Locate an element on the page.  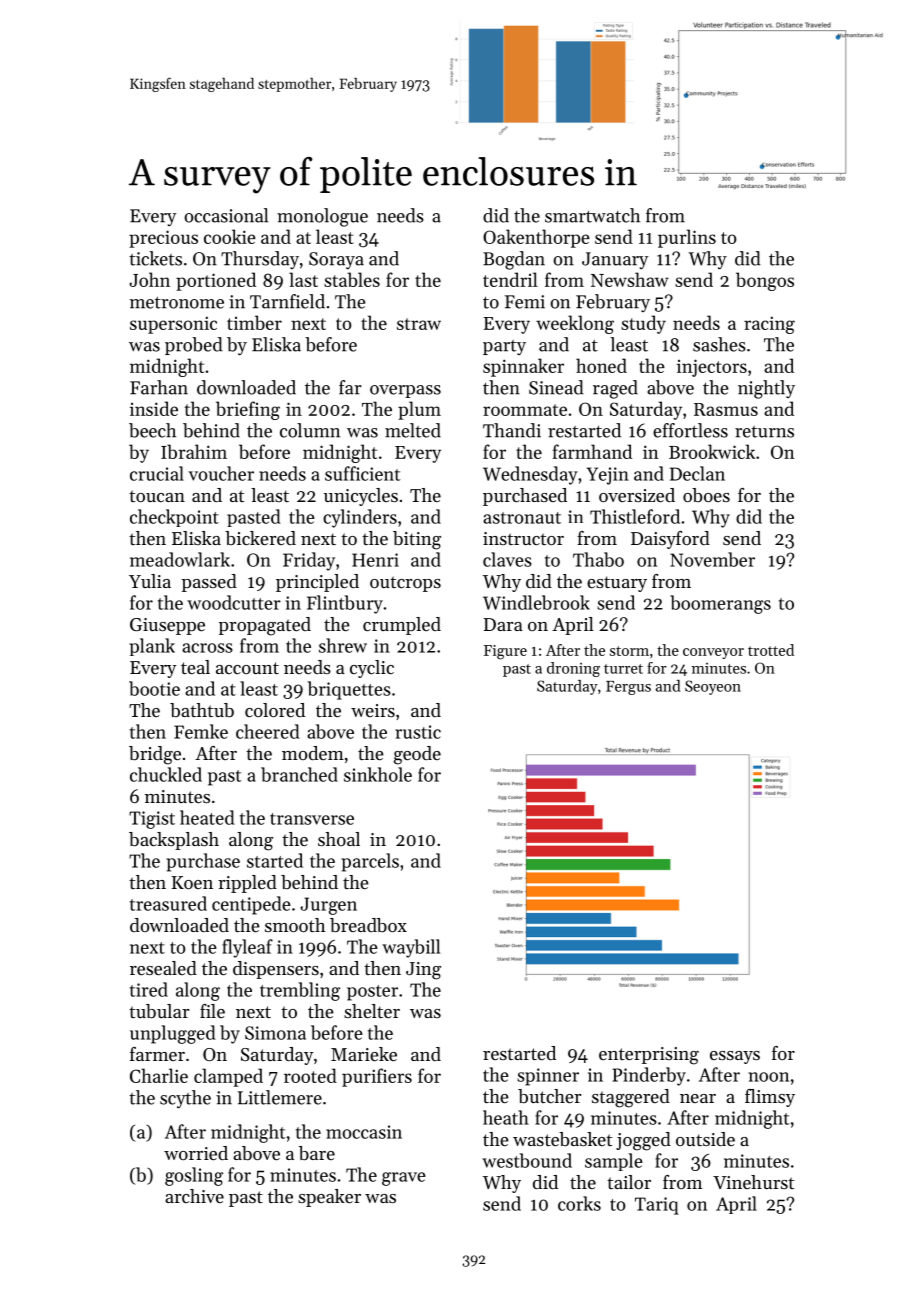
parcels is located at coordinates (370, 862).
